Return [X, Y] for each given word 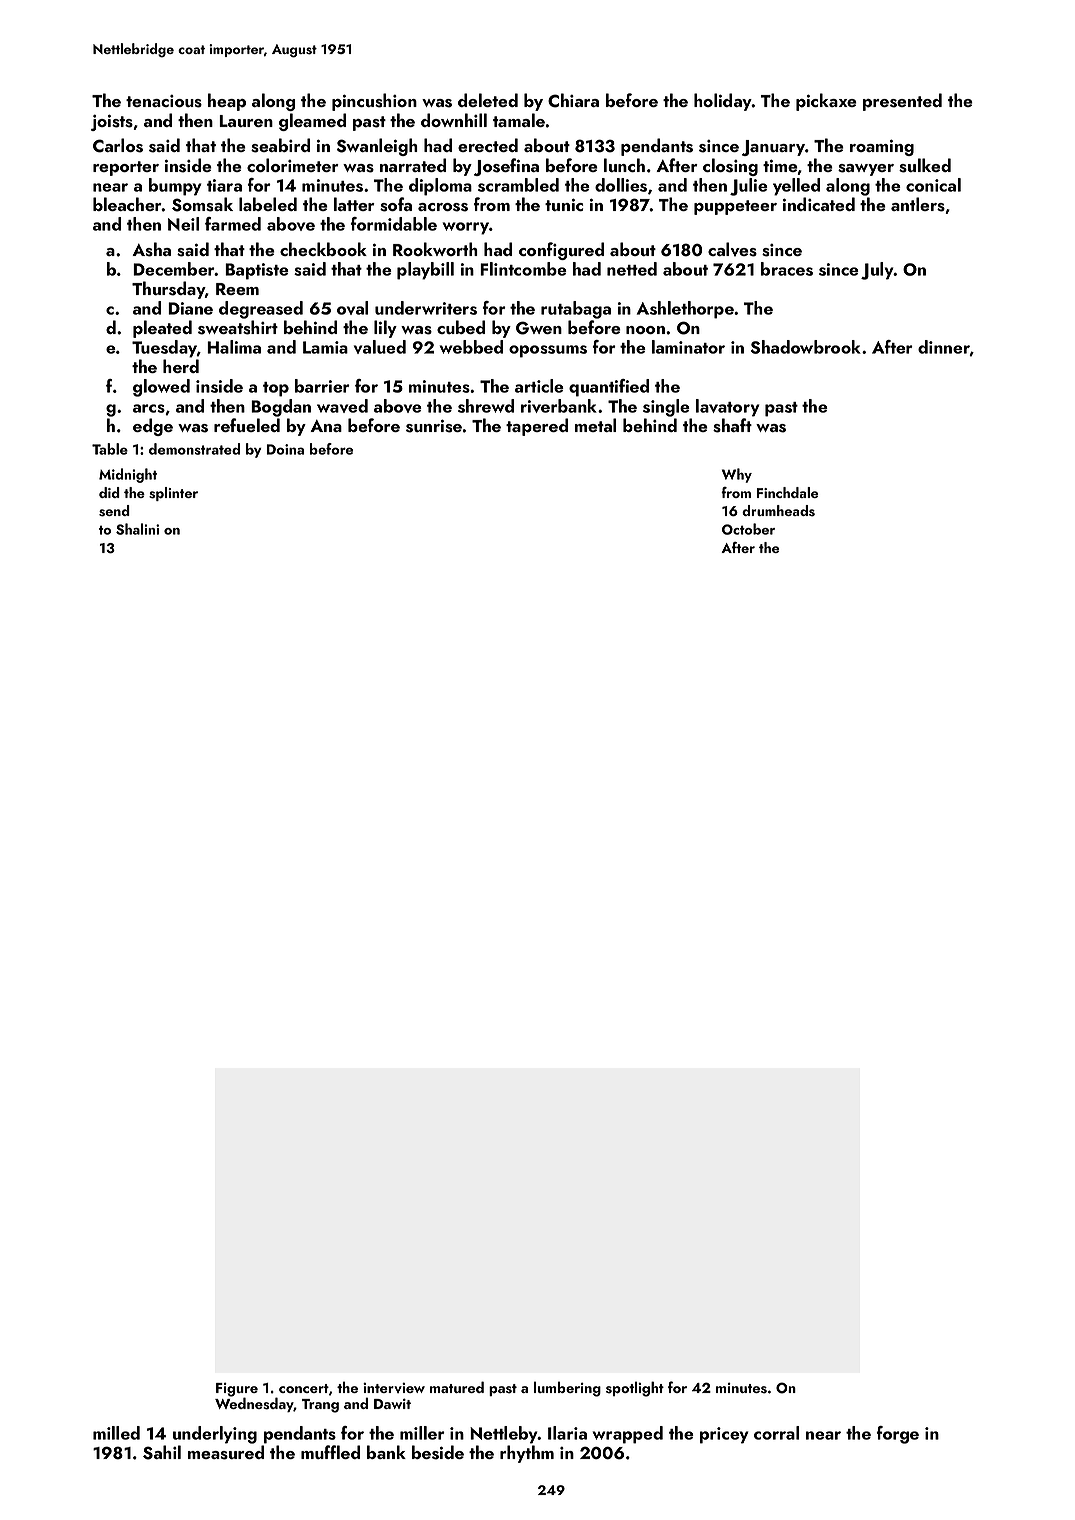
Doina [285, 449]
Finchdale [787, 492]
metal [595, 425]
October [748, 529]
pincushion [374, 102]
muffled [330, 1452]
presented [902, 102]
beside [438, 1452]
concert [304, 1388]
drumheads [778, 511]
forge [897, 1435]
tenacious [164, 101]
